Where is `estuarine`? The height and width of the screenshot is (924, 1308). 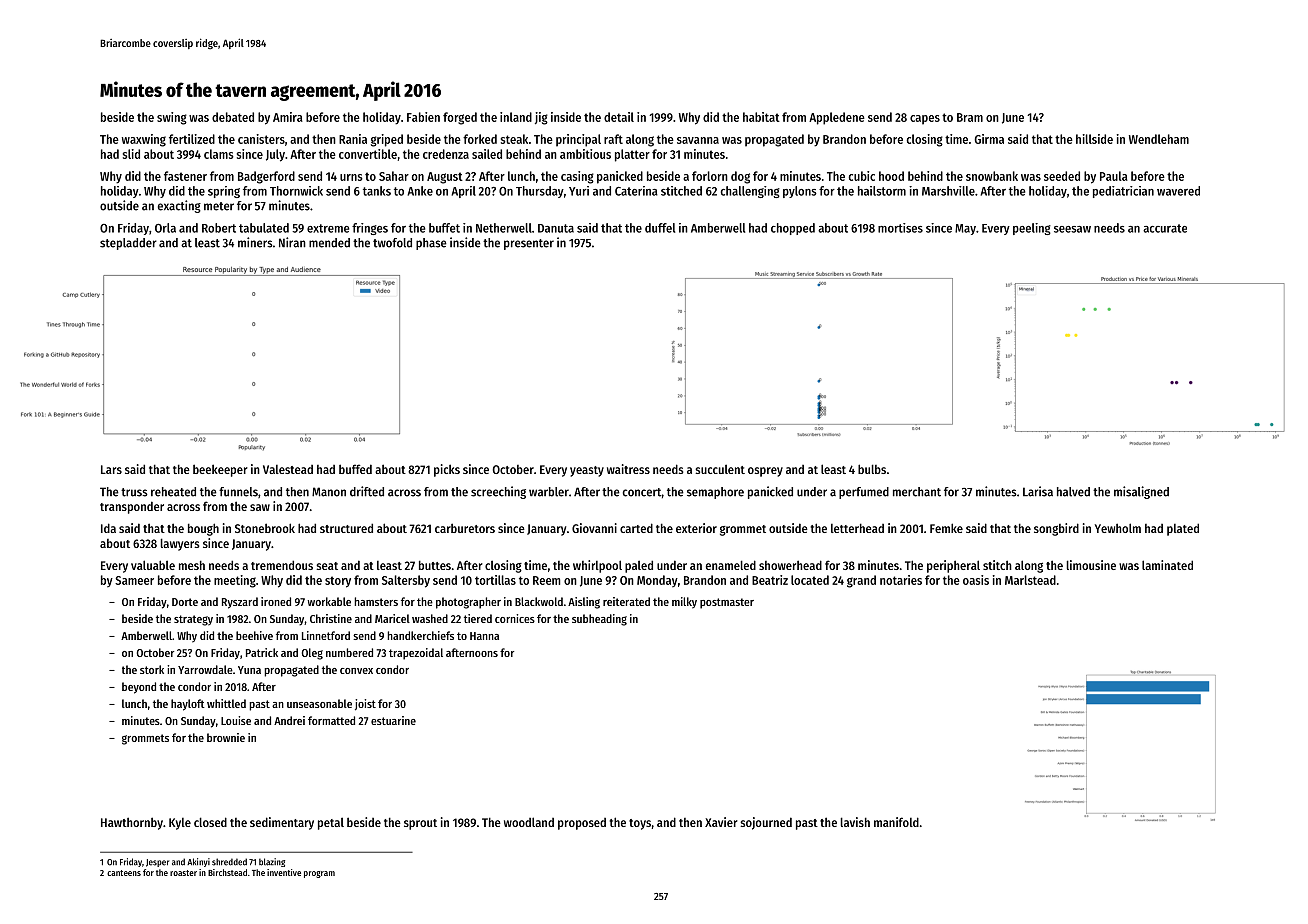 estuarine is located at coordinates (393, 720).
